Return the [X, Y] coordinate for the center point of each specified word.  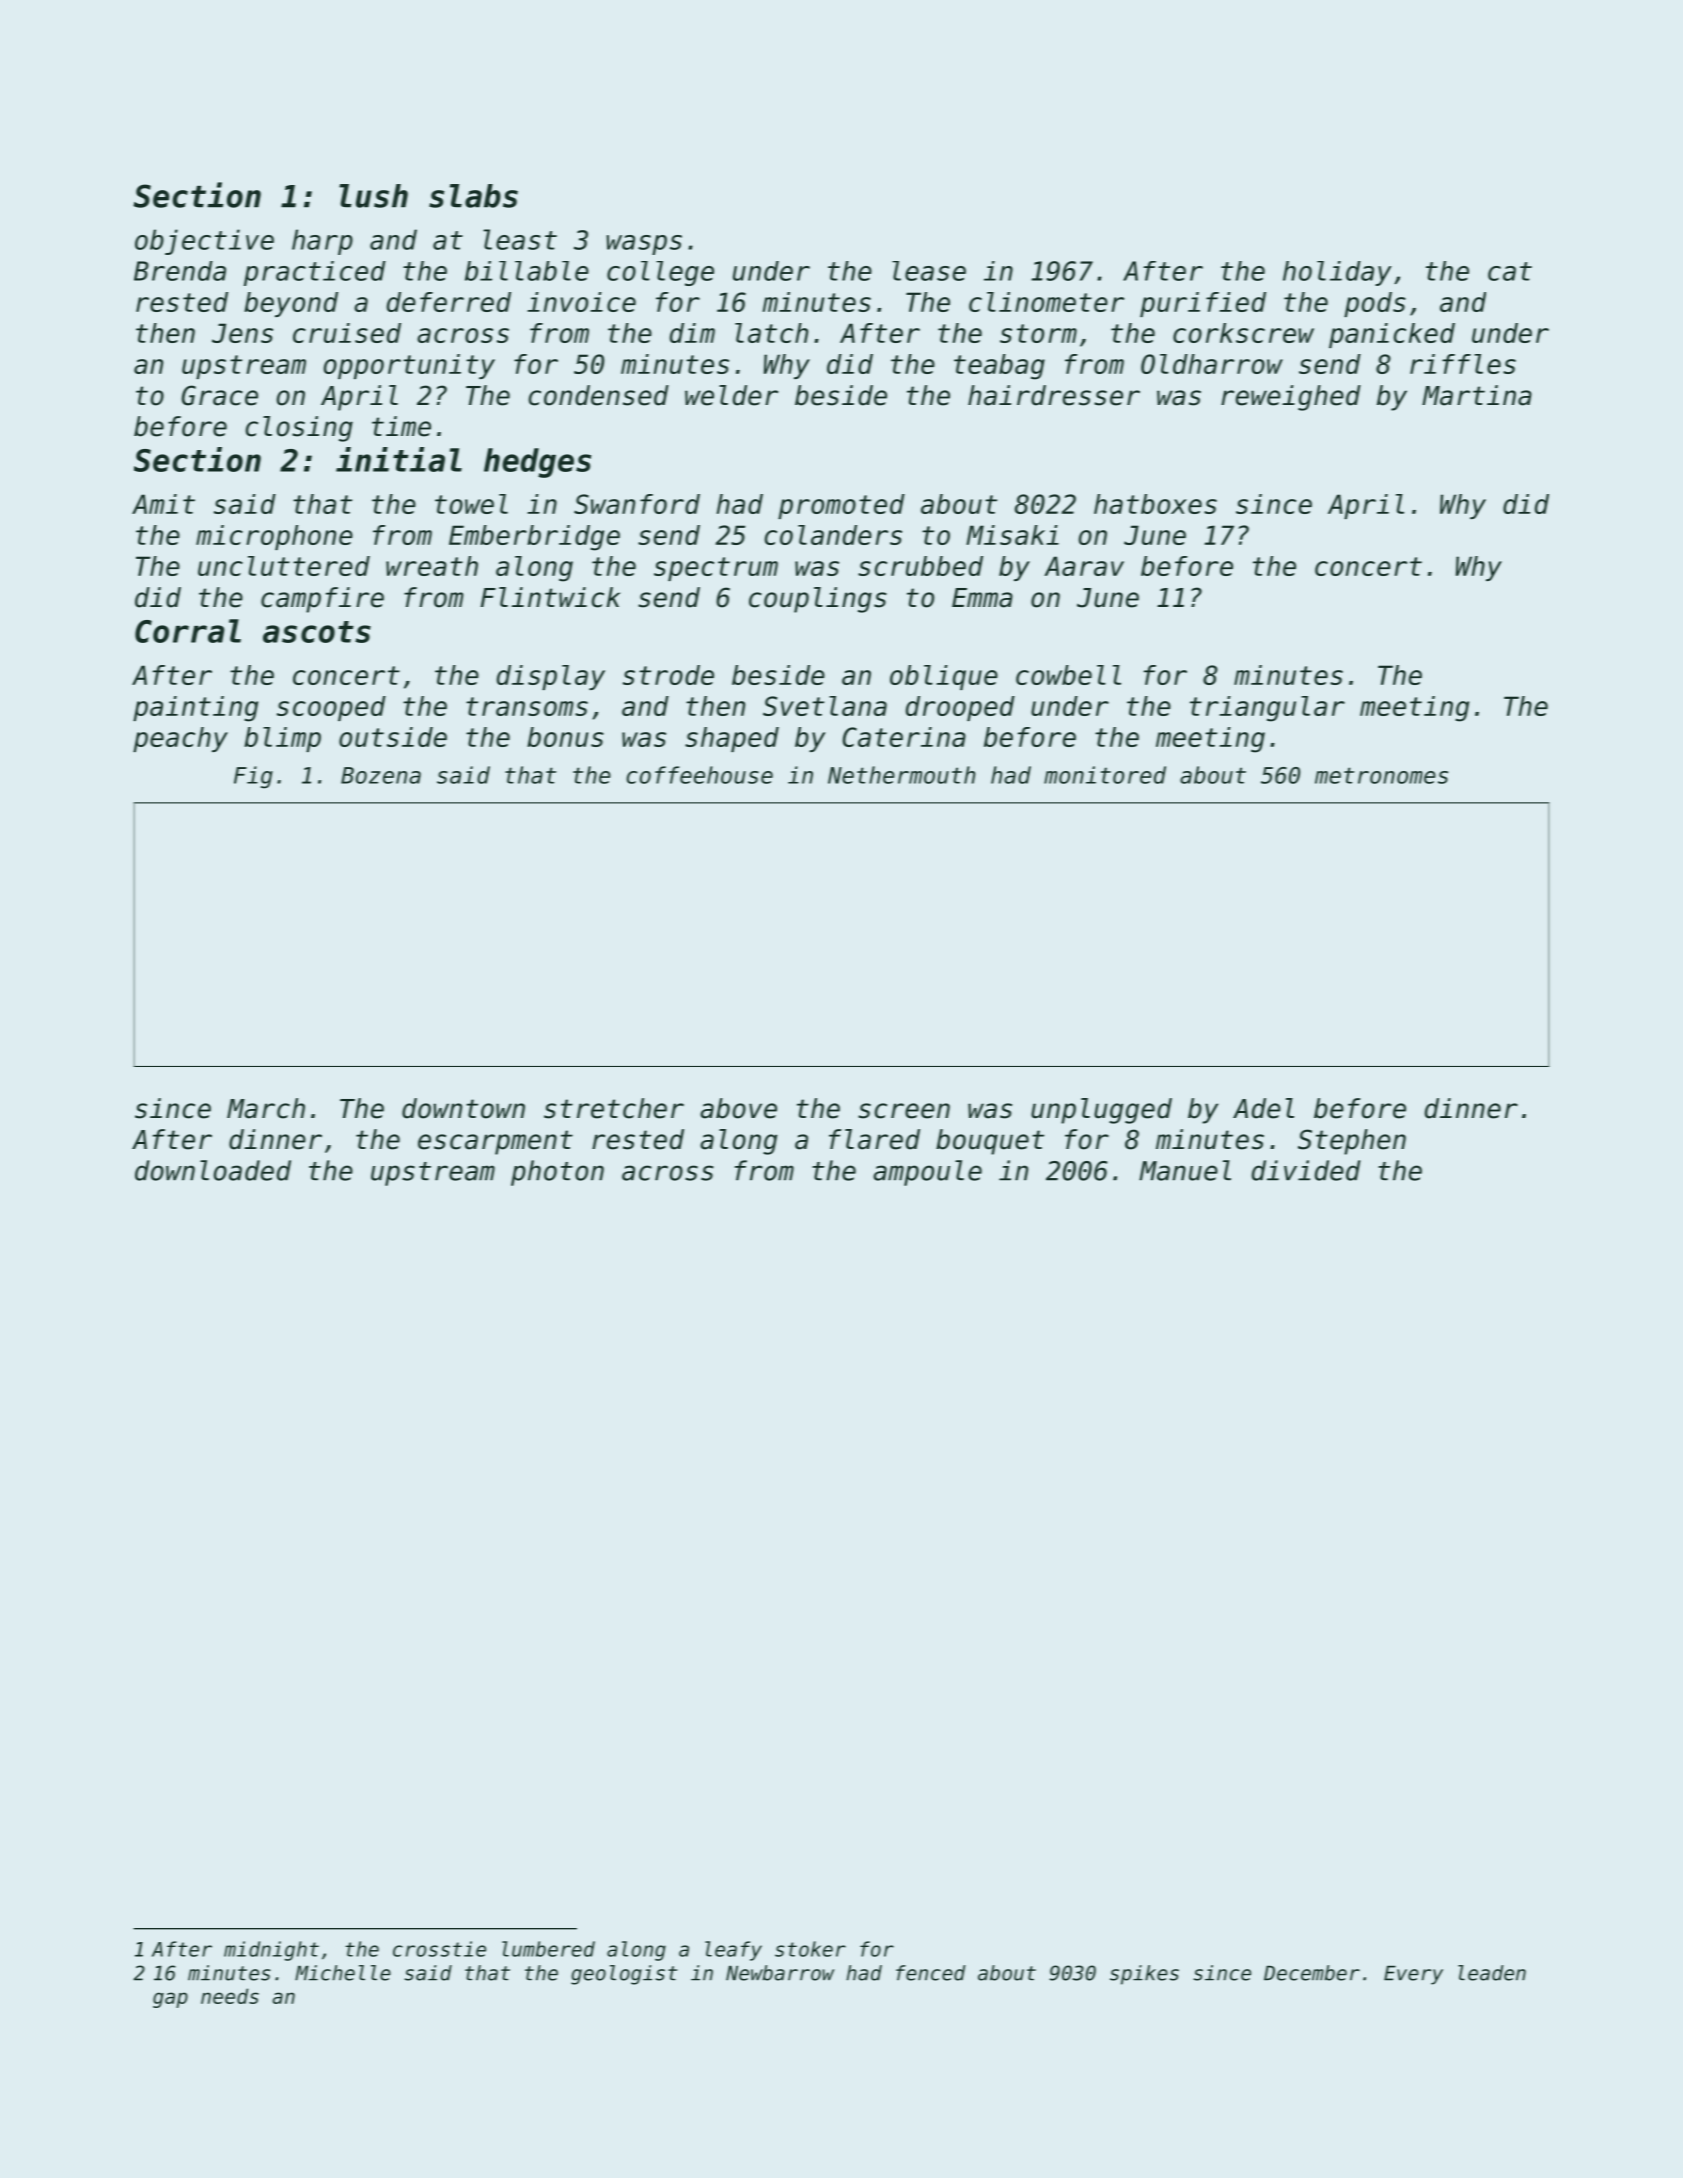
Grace [220, 395]
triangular [1267, 709]
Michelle [343, 1973]
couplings [818, 600]
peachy [180, 739]
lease [929, 271]
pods [1375, 304]
